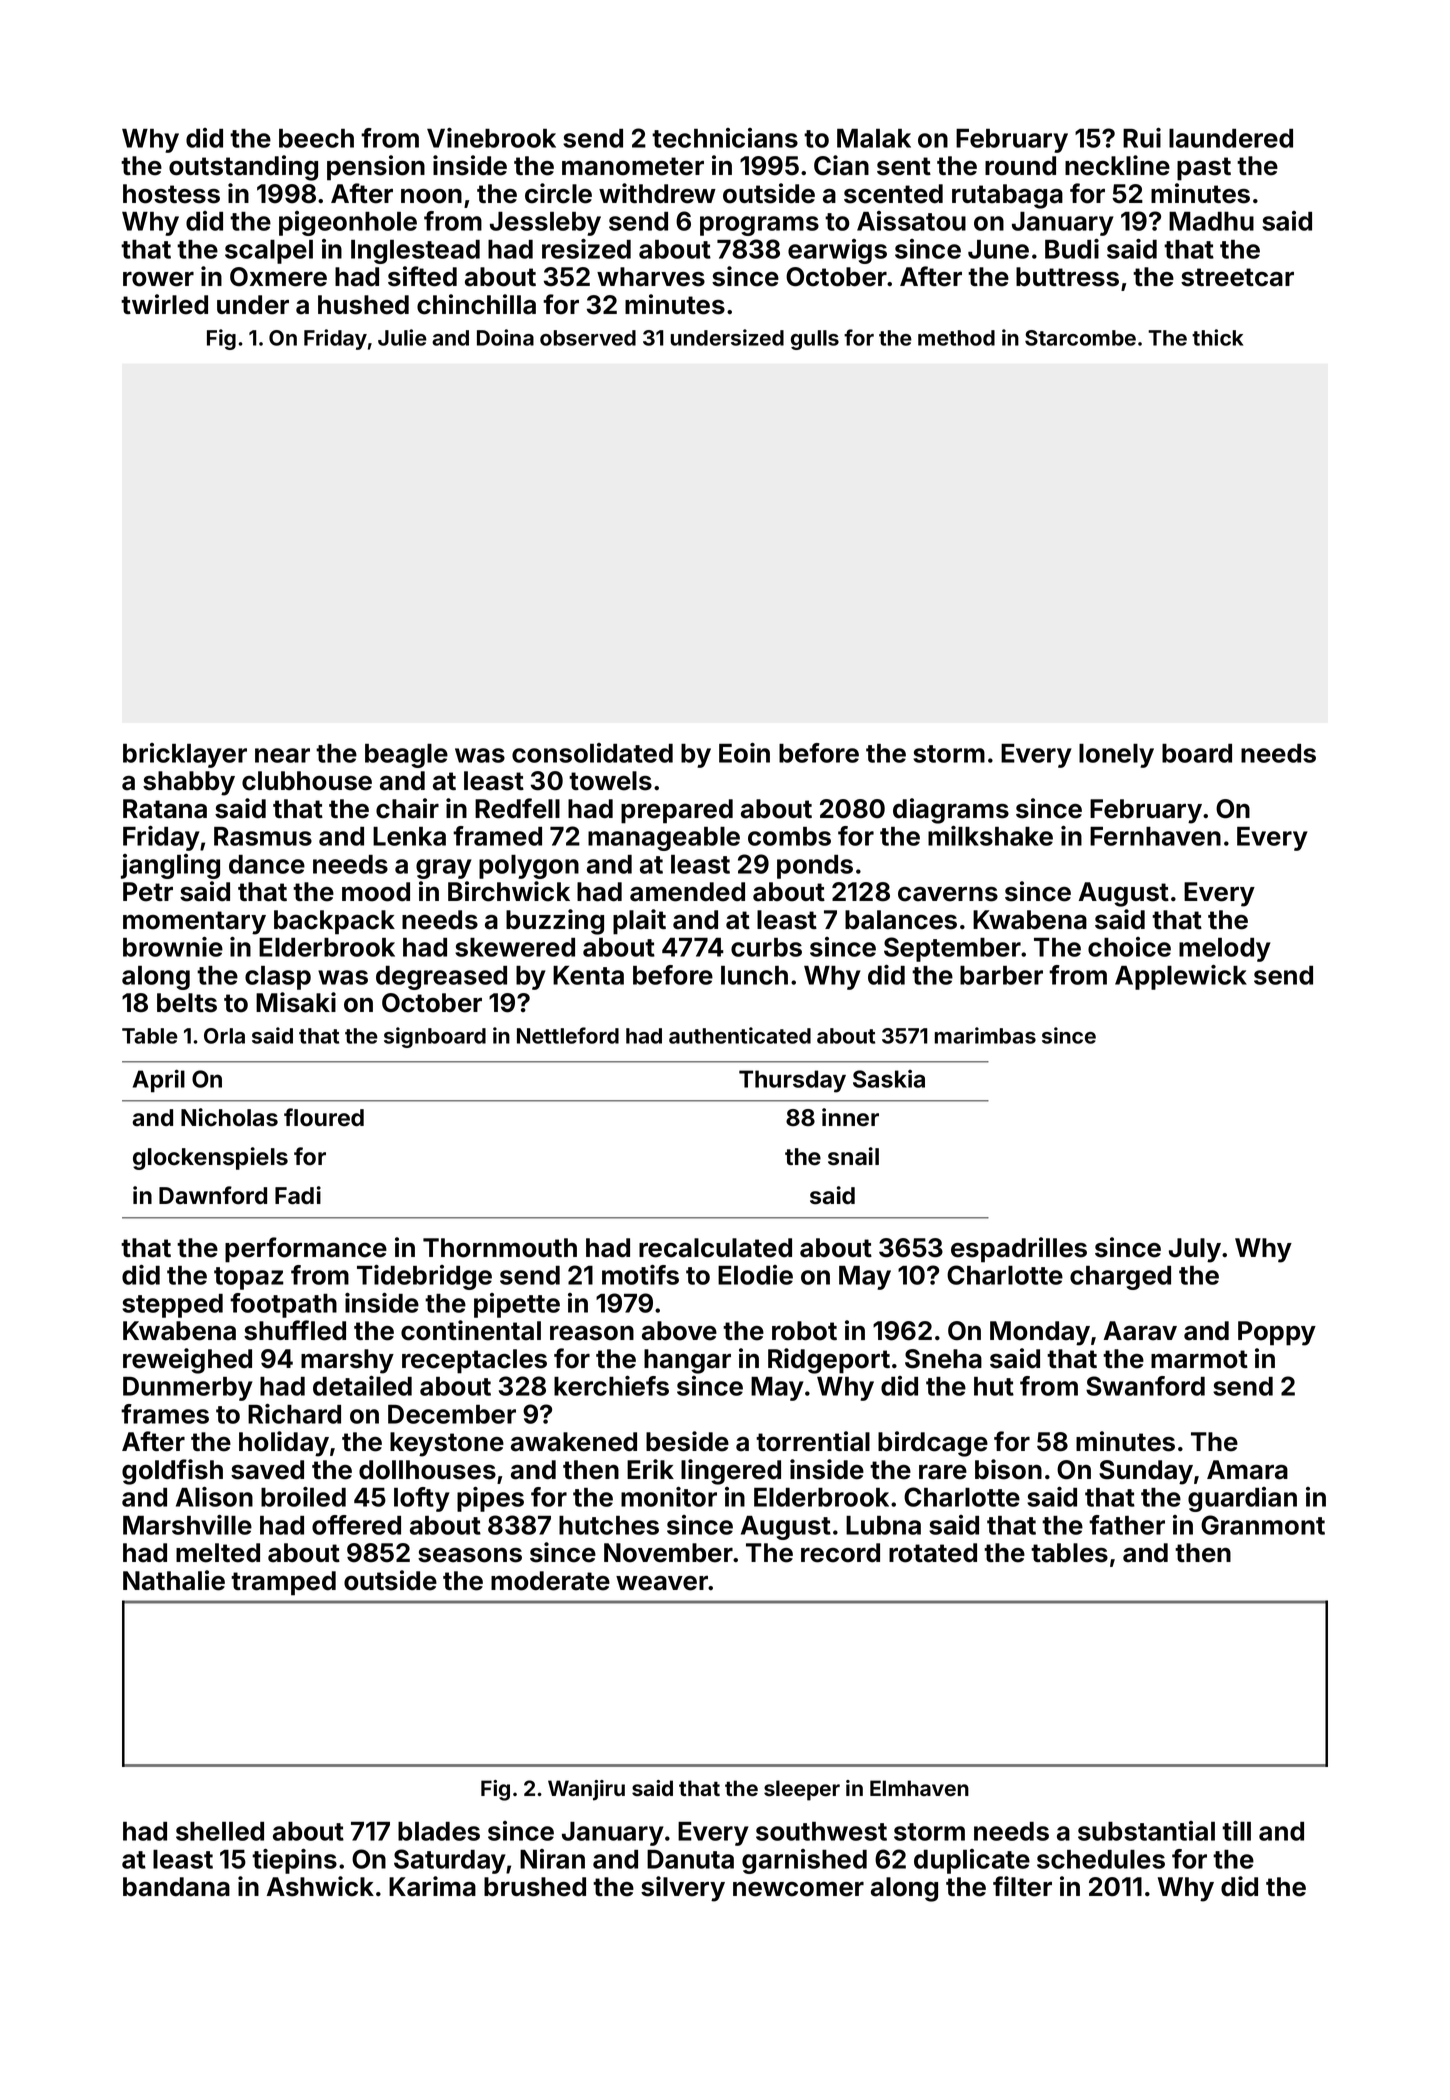  What do you see at coordinates (874, 138) in the screenshot?
I see `Malak` at bounding box center [874, 138].
